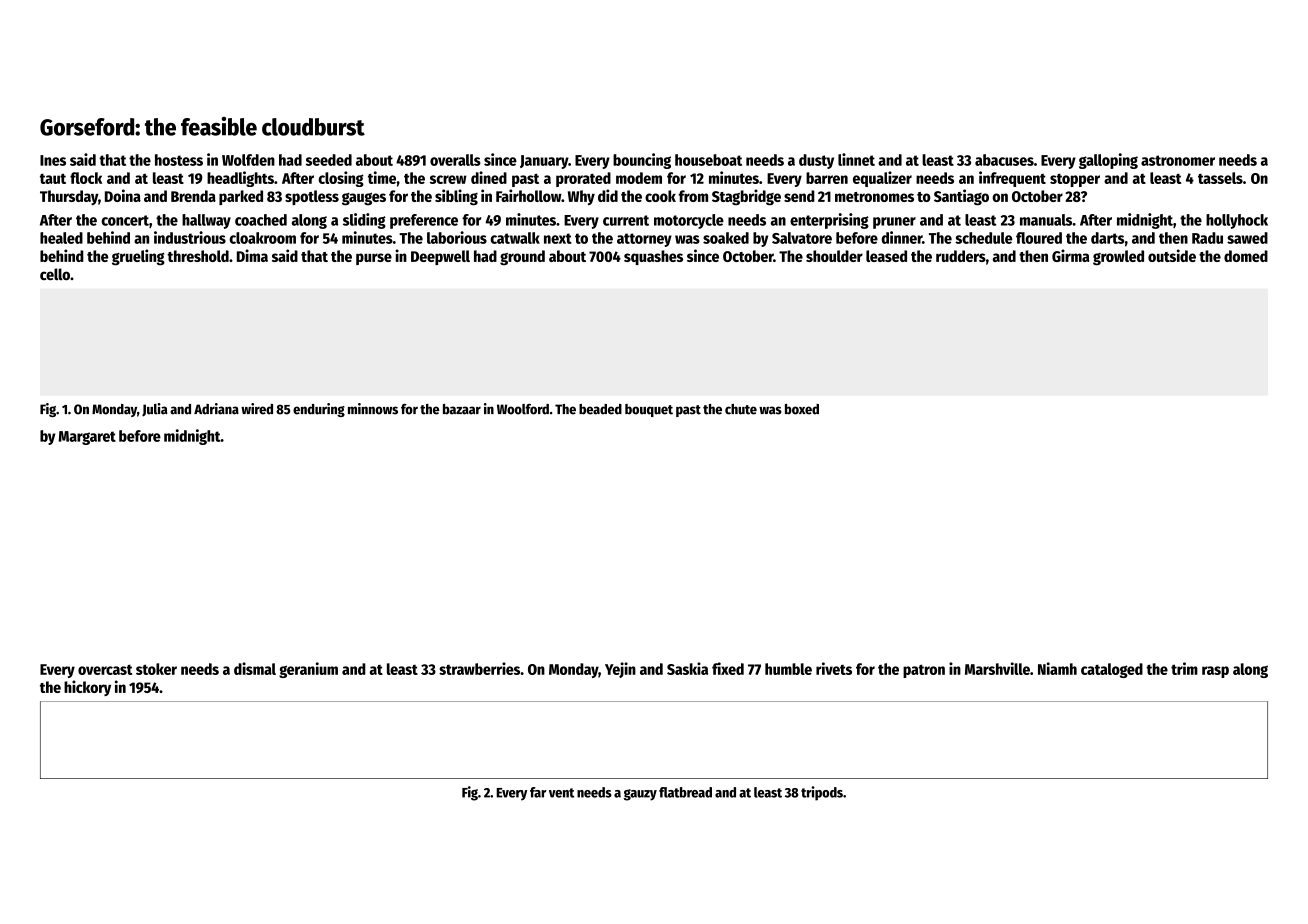 The image size is (1308, 924). I want to click on far, so click(538, 792).
